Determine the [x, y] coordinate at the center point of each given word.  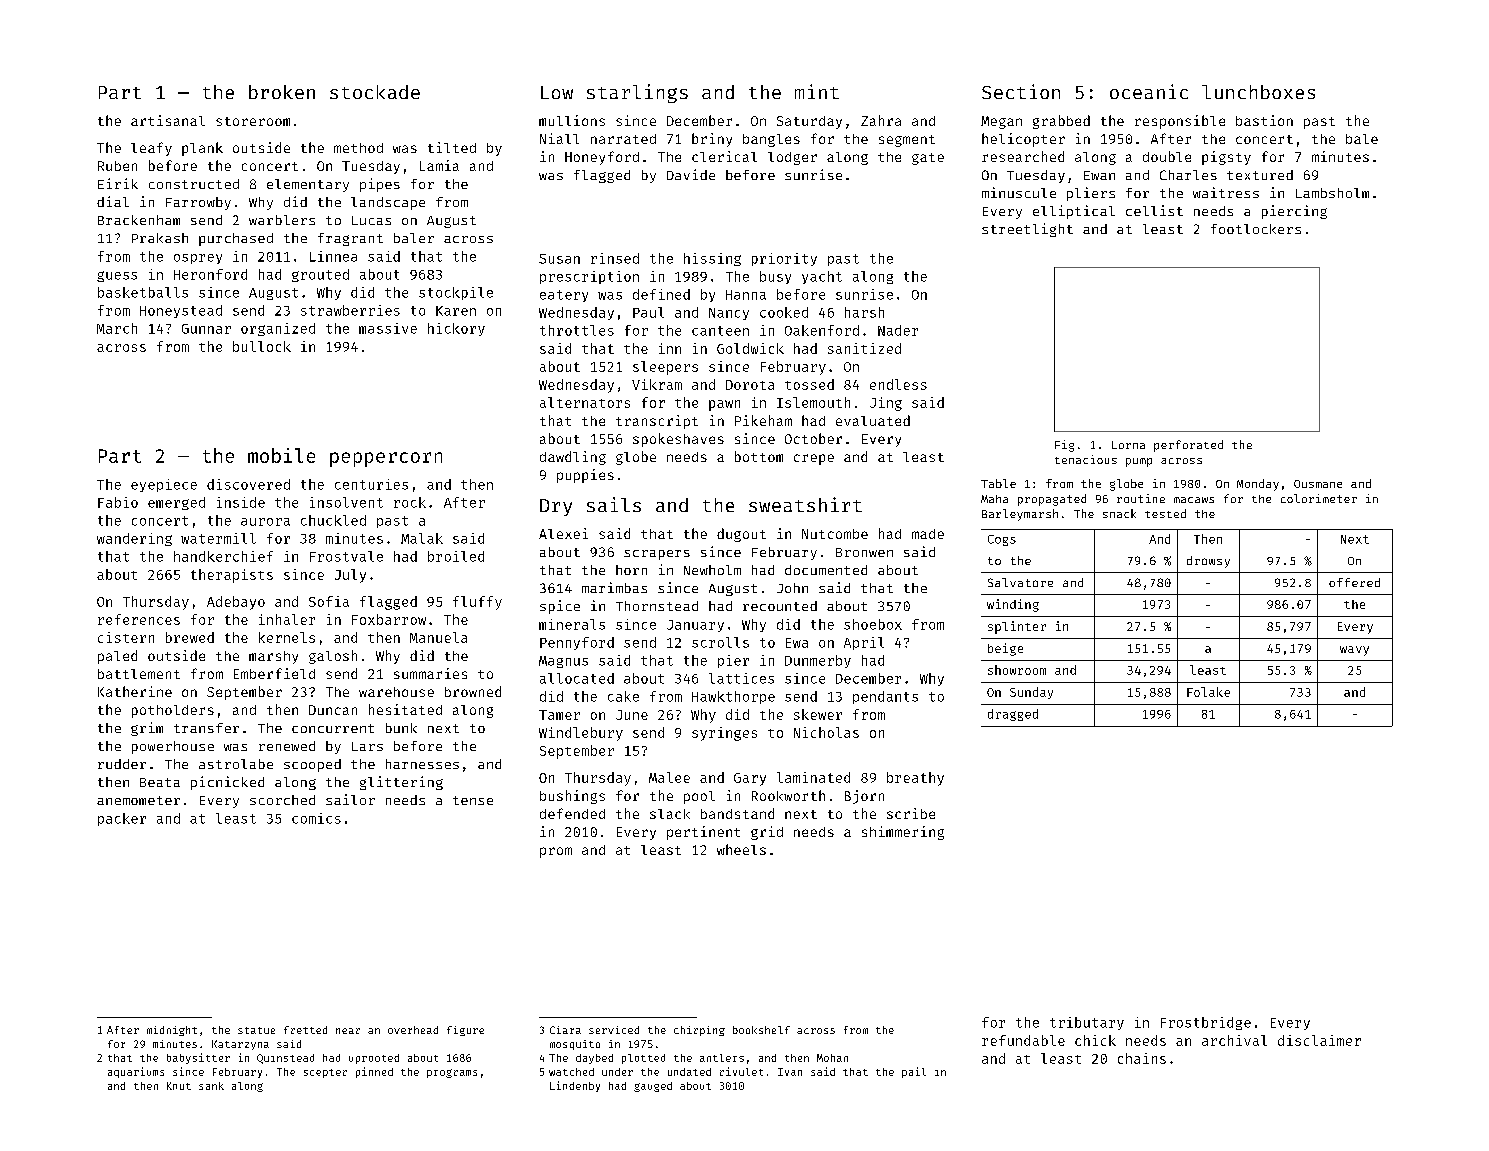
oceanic [1149, 91]
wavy [1354, 651]
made [928, 534]
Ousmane [1318, 484]
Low [557, 92]
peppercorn [386, 459]
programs [452, 1073]
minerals [572, 624]
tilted [452, 147]
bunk [401, 728]
